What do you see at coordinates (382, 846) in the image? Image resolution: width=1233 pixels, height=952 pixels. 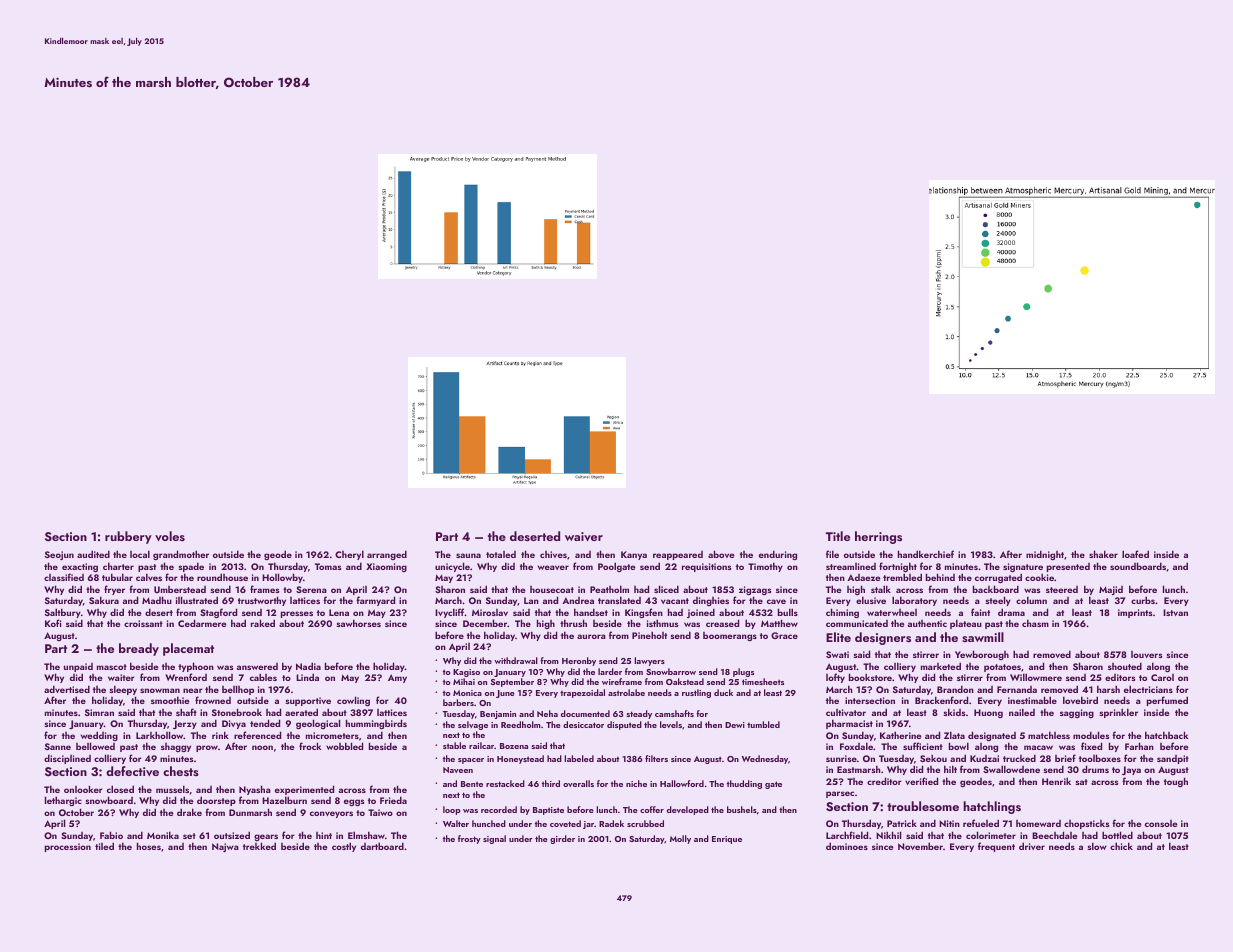 I see `dartboard` at bounding box center [382, 846].
